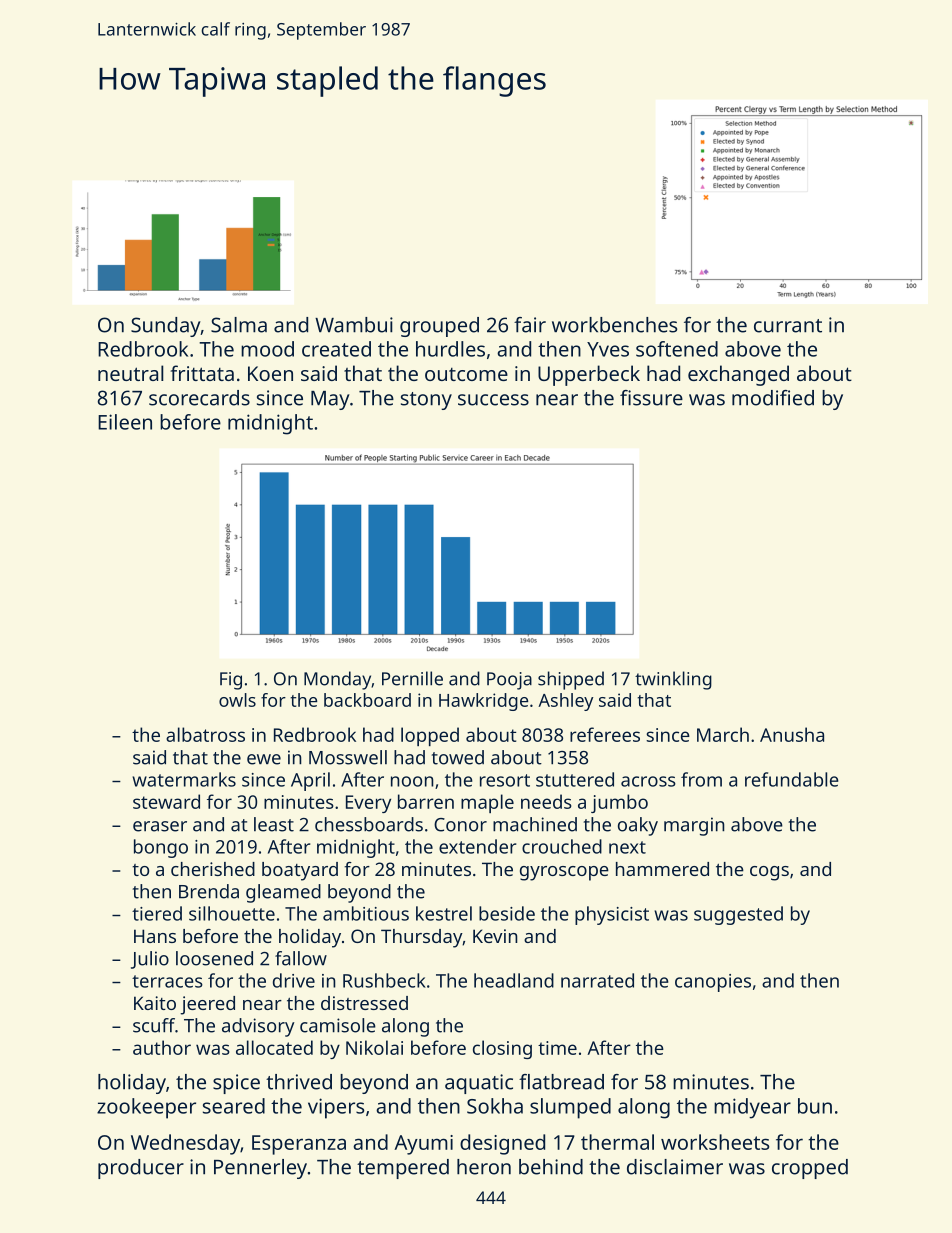 This screenshot has width=952, height=1233. What do you see at coordinates (773, 398) in the screenshot?
I see `modified` at bounding box center [773, 398].
